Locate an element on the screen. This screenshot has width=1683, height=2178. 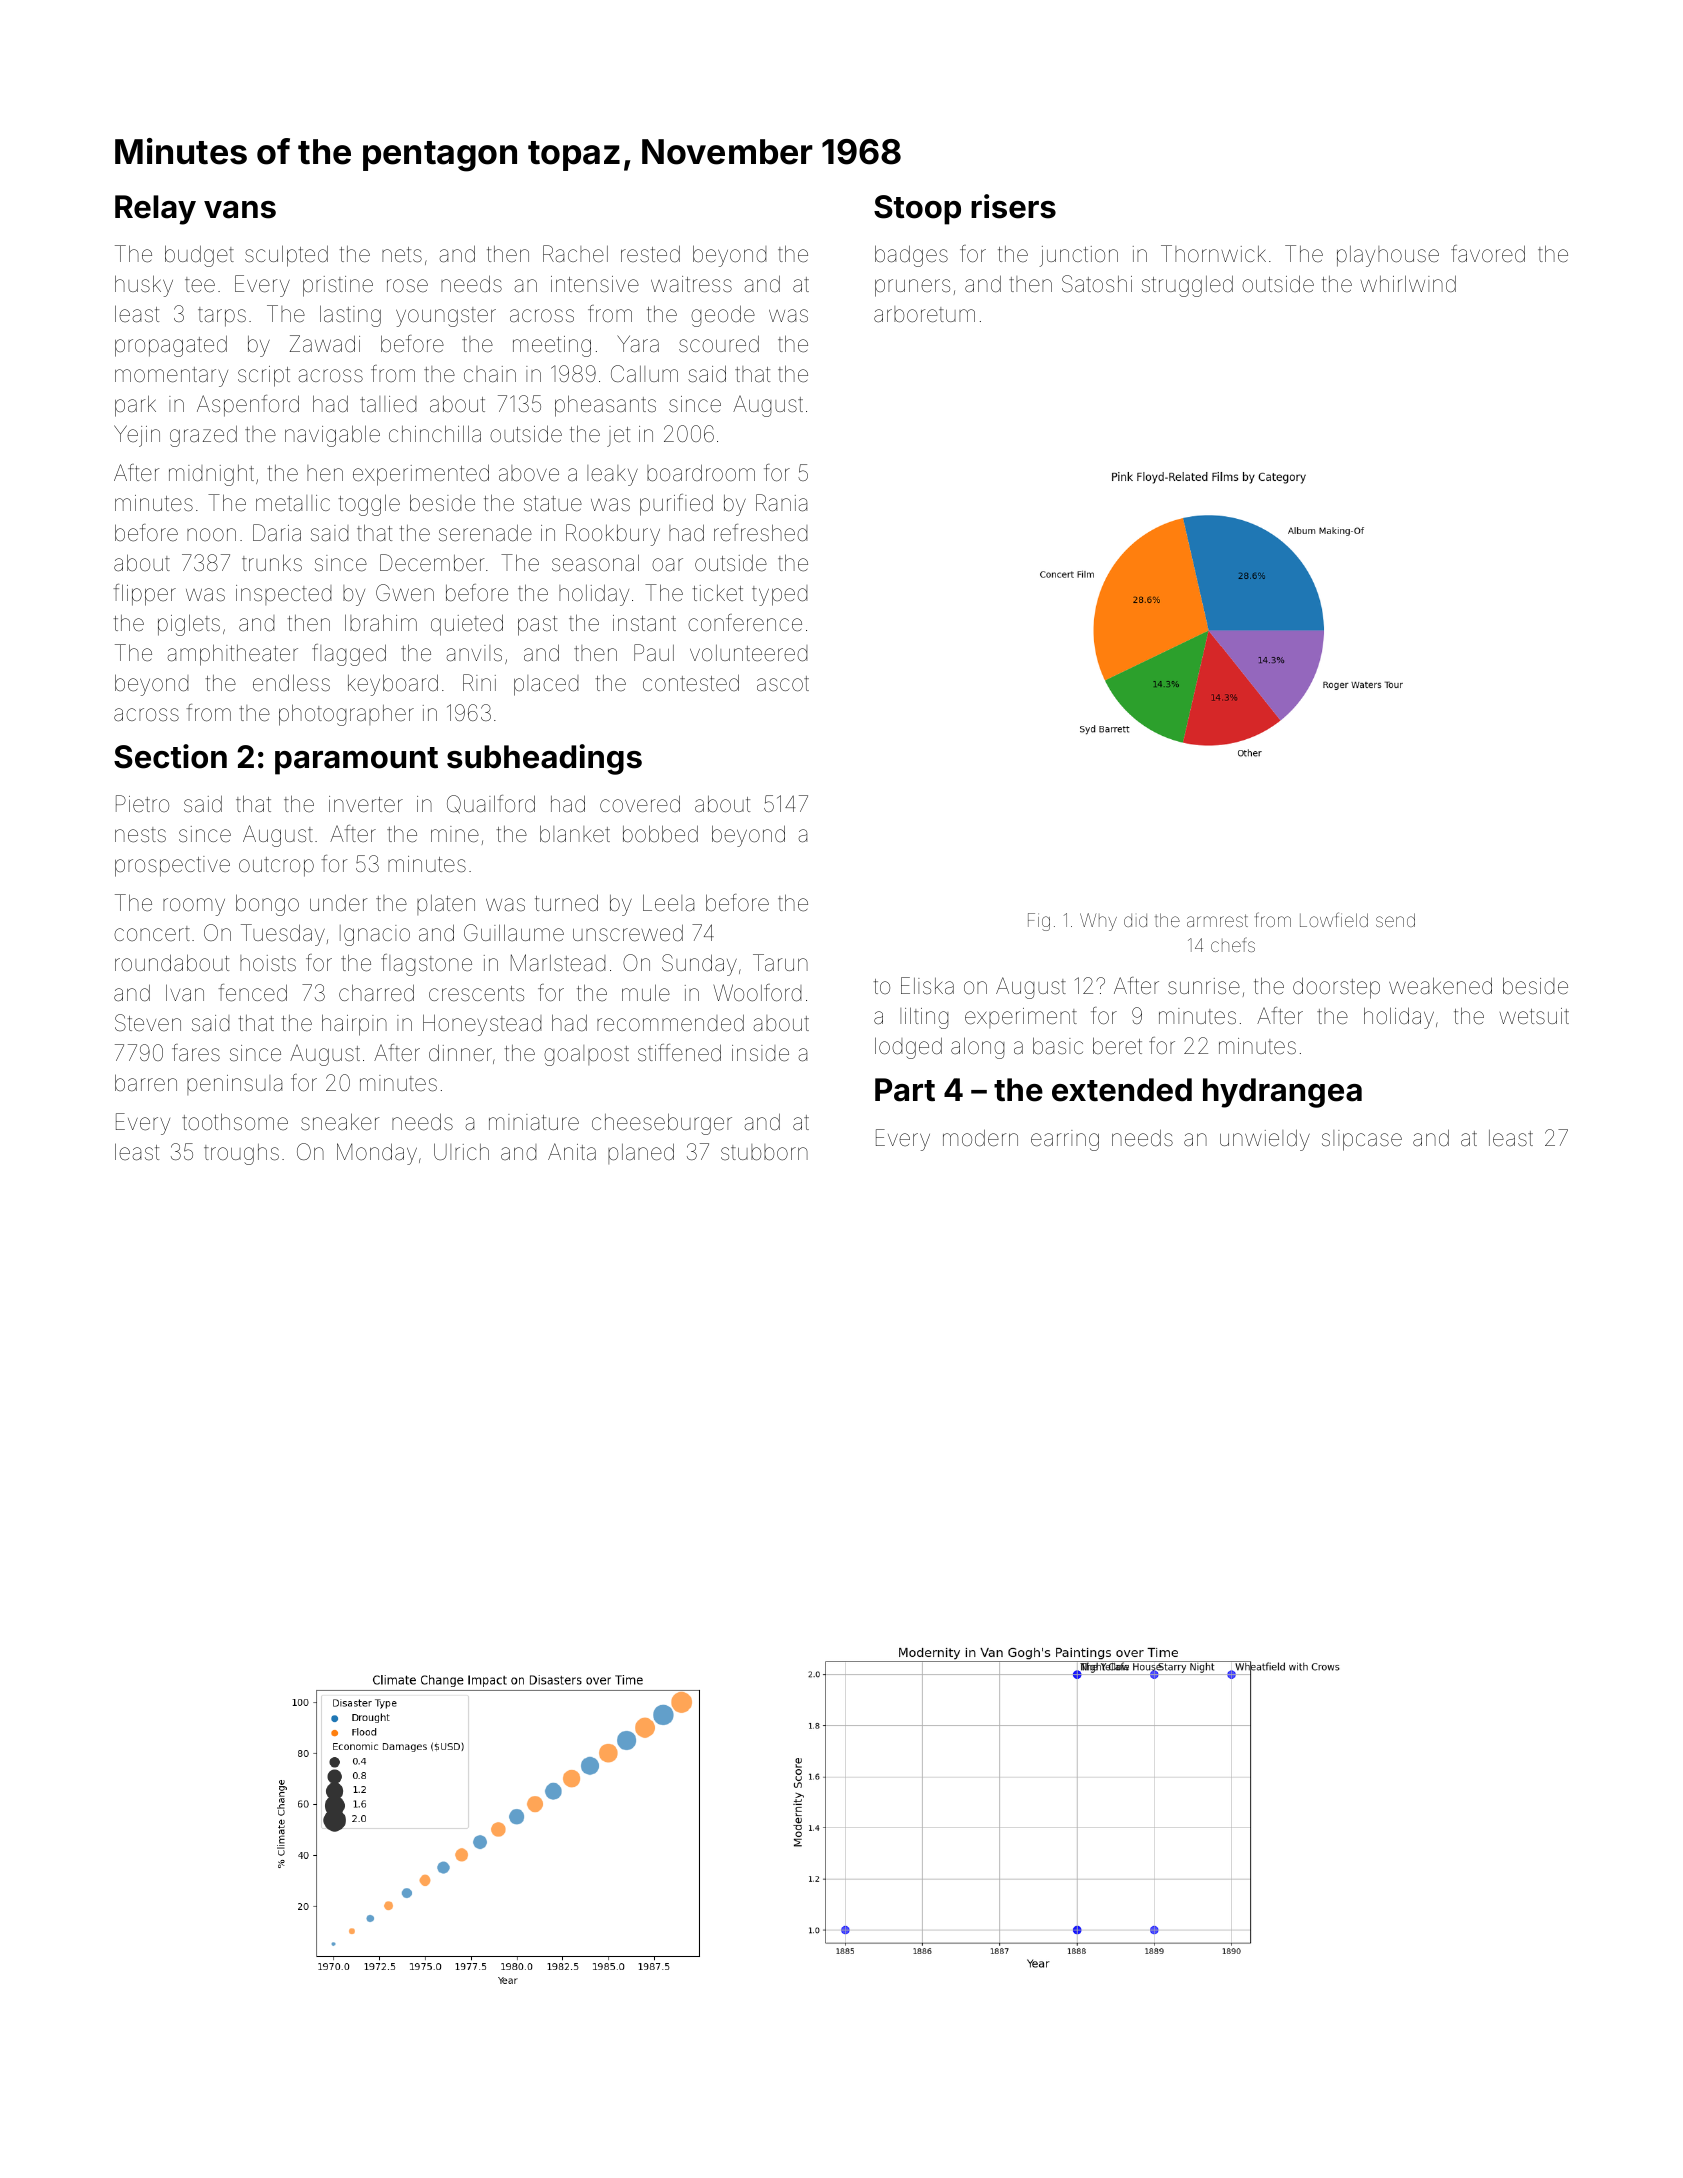
Why is located at coordinates (1098, 922).
